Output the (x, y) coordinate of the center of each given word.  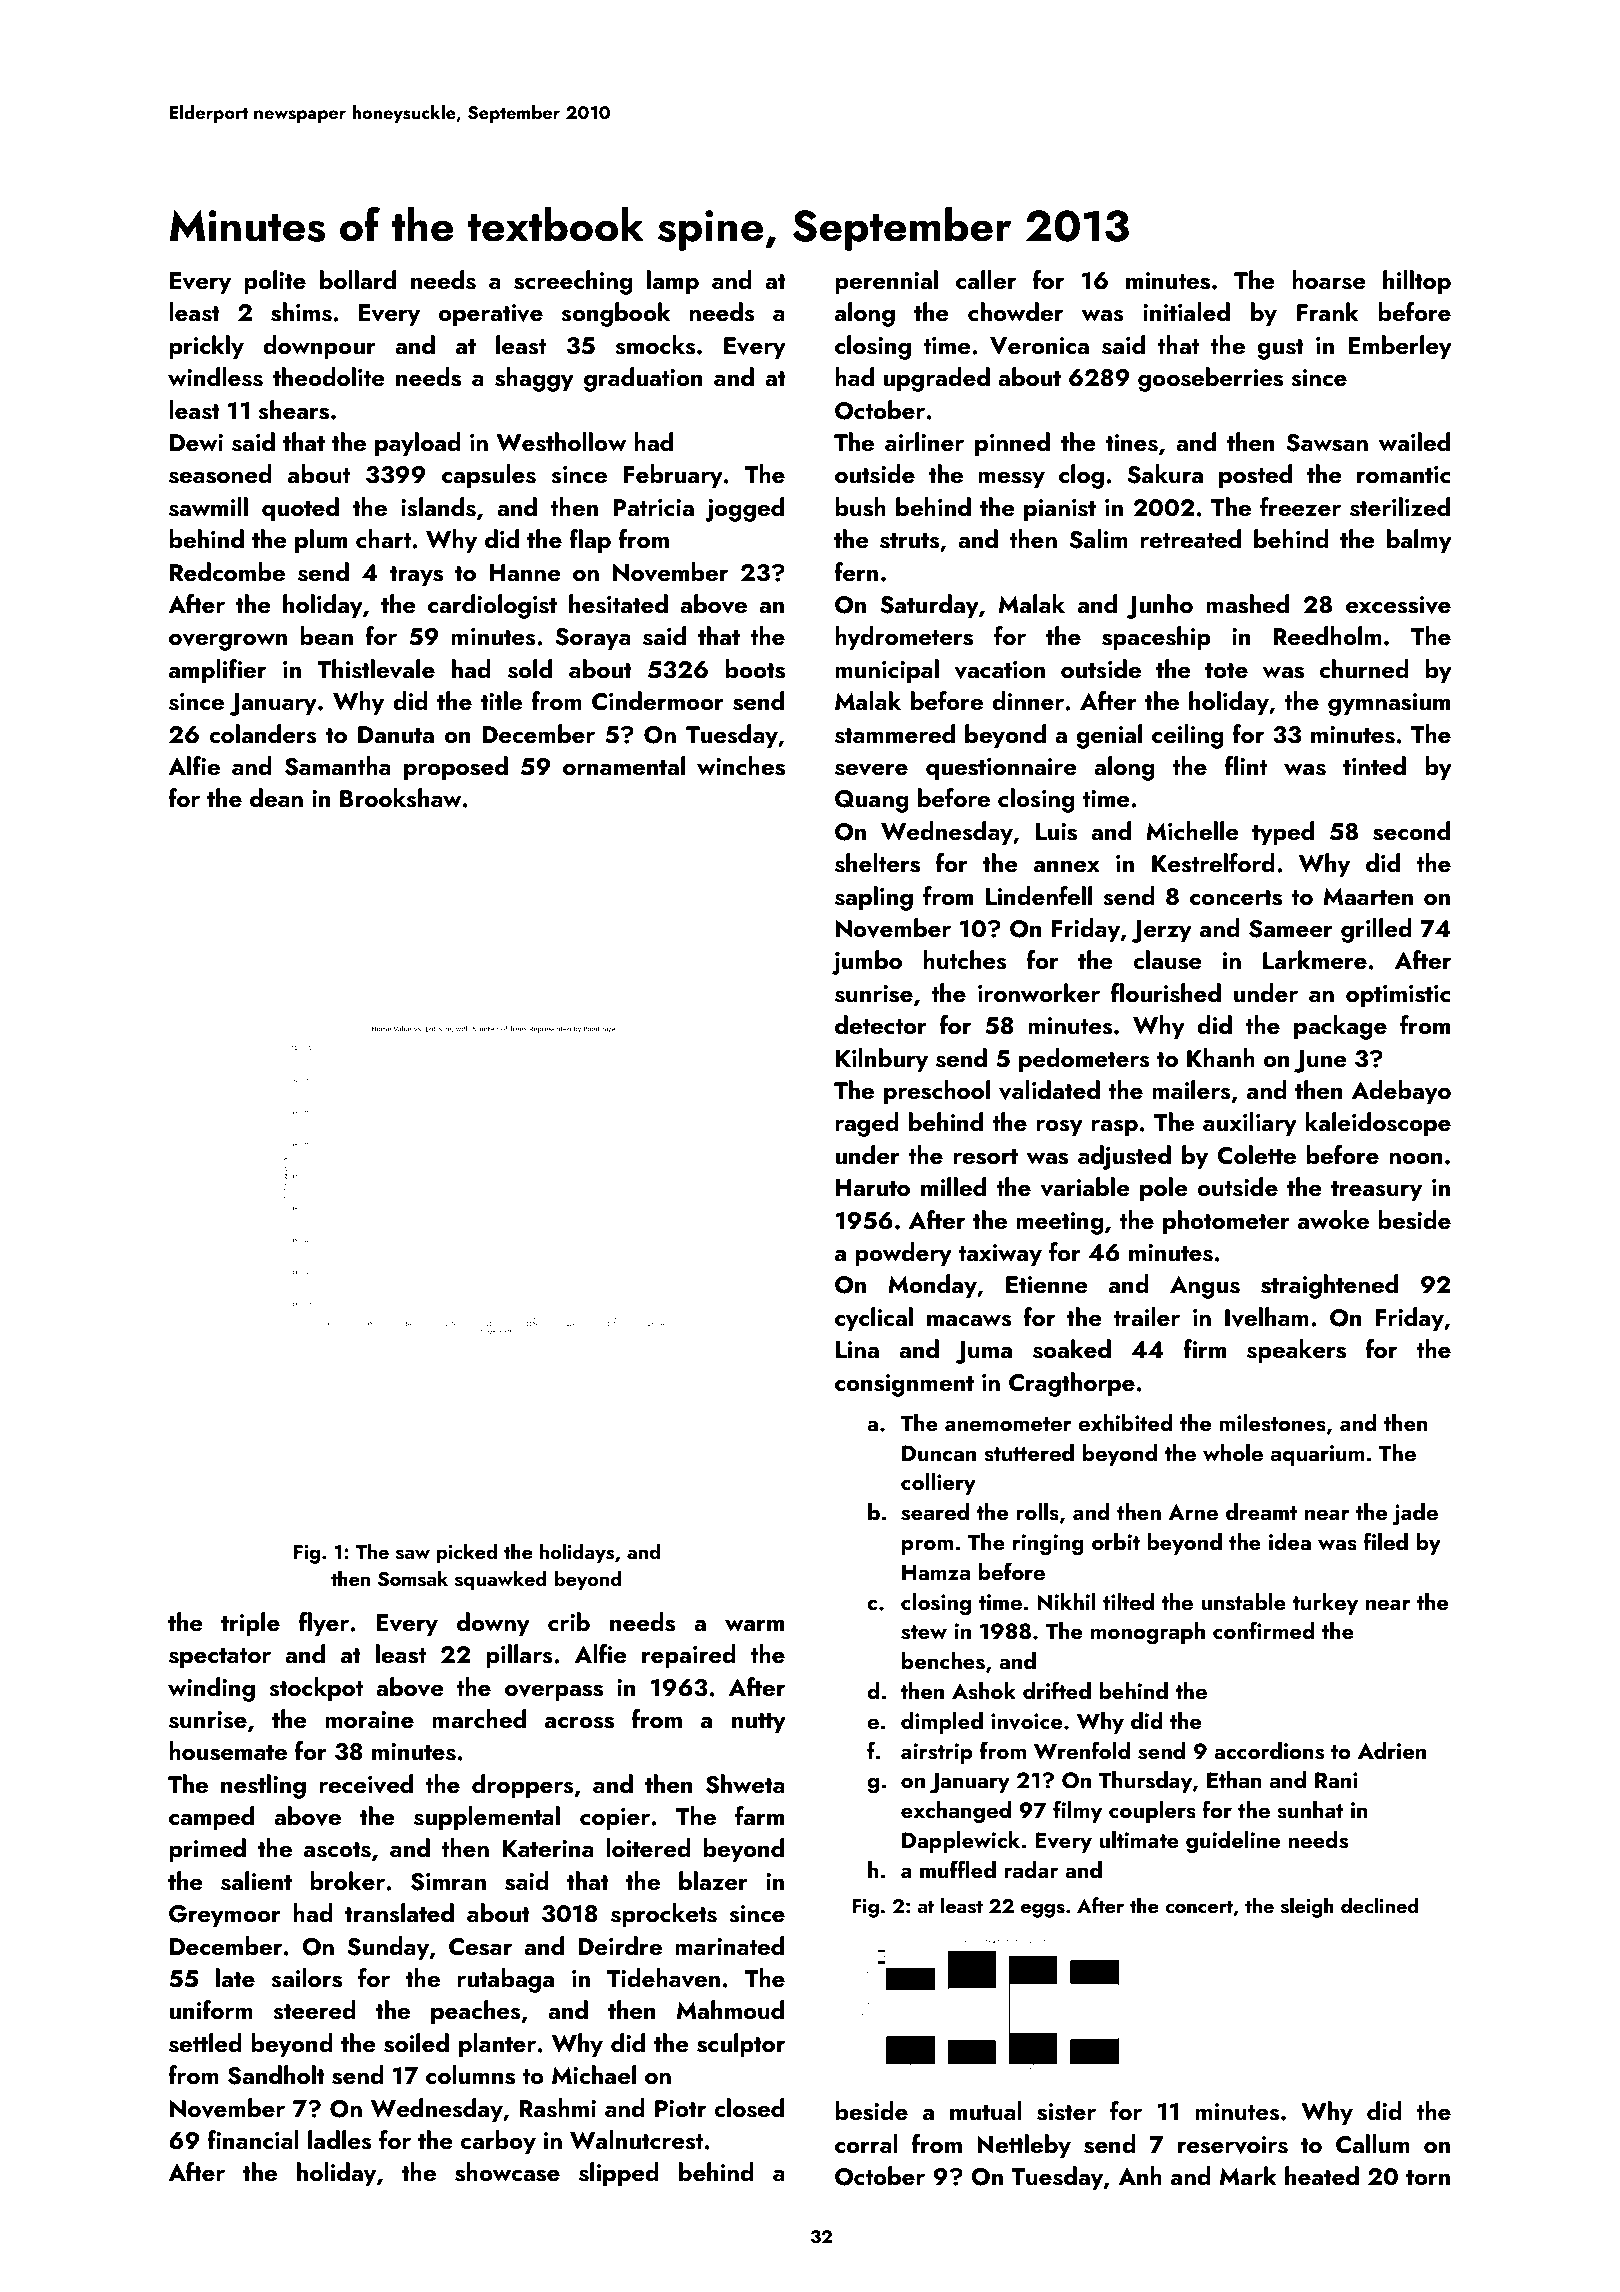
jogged (744, 509)
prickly (206, 347)
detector (881, 1024)
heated (1322, 2175)
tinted (1374, 765)
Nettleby (1024, 2146)
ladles (340, 2140)
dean (276, 797)
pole (1164, 1189)
